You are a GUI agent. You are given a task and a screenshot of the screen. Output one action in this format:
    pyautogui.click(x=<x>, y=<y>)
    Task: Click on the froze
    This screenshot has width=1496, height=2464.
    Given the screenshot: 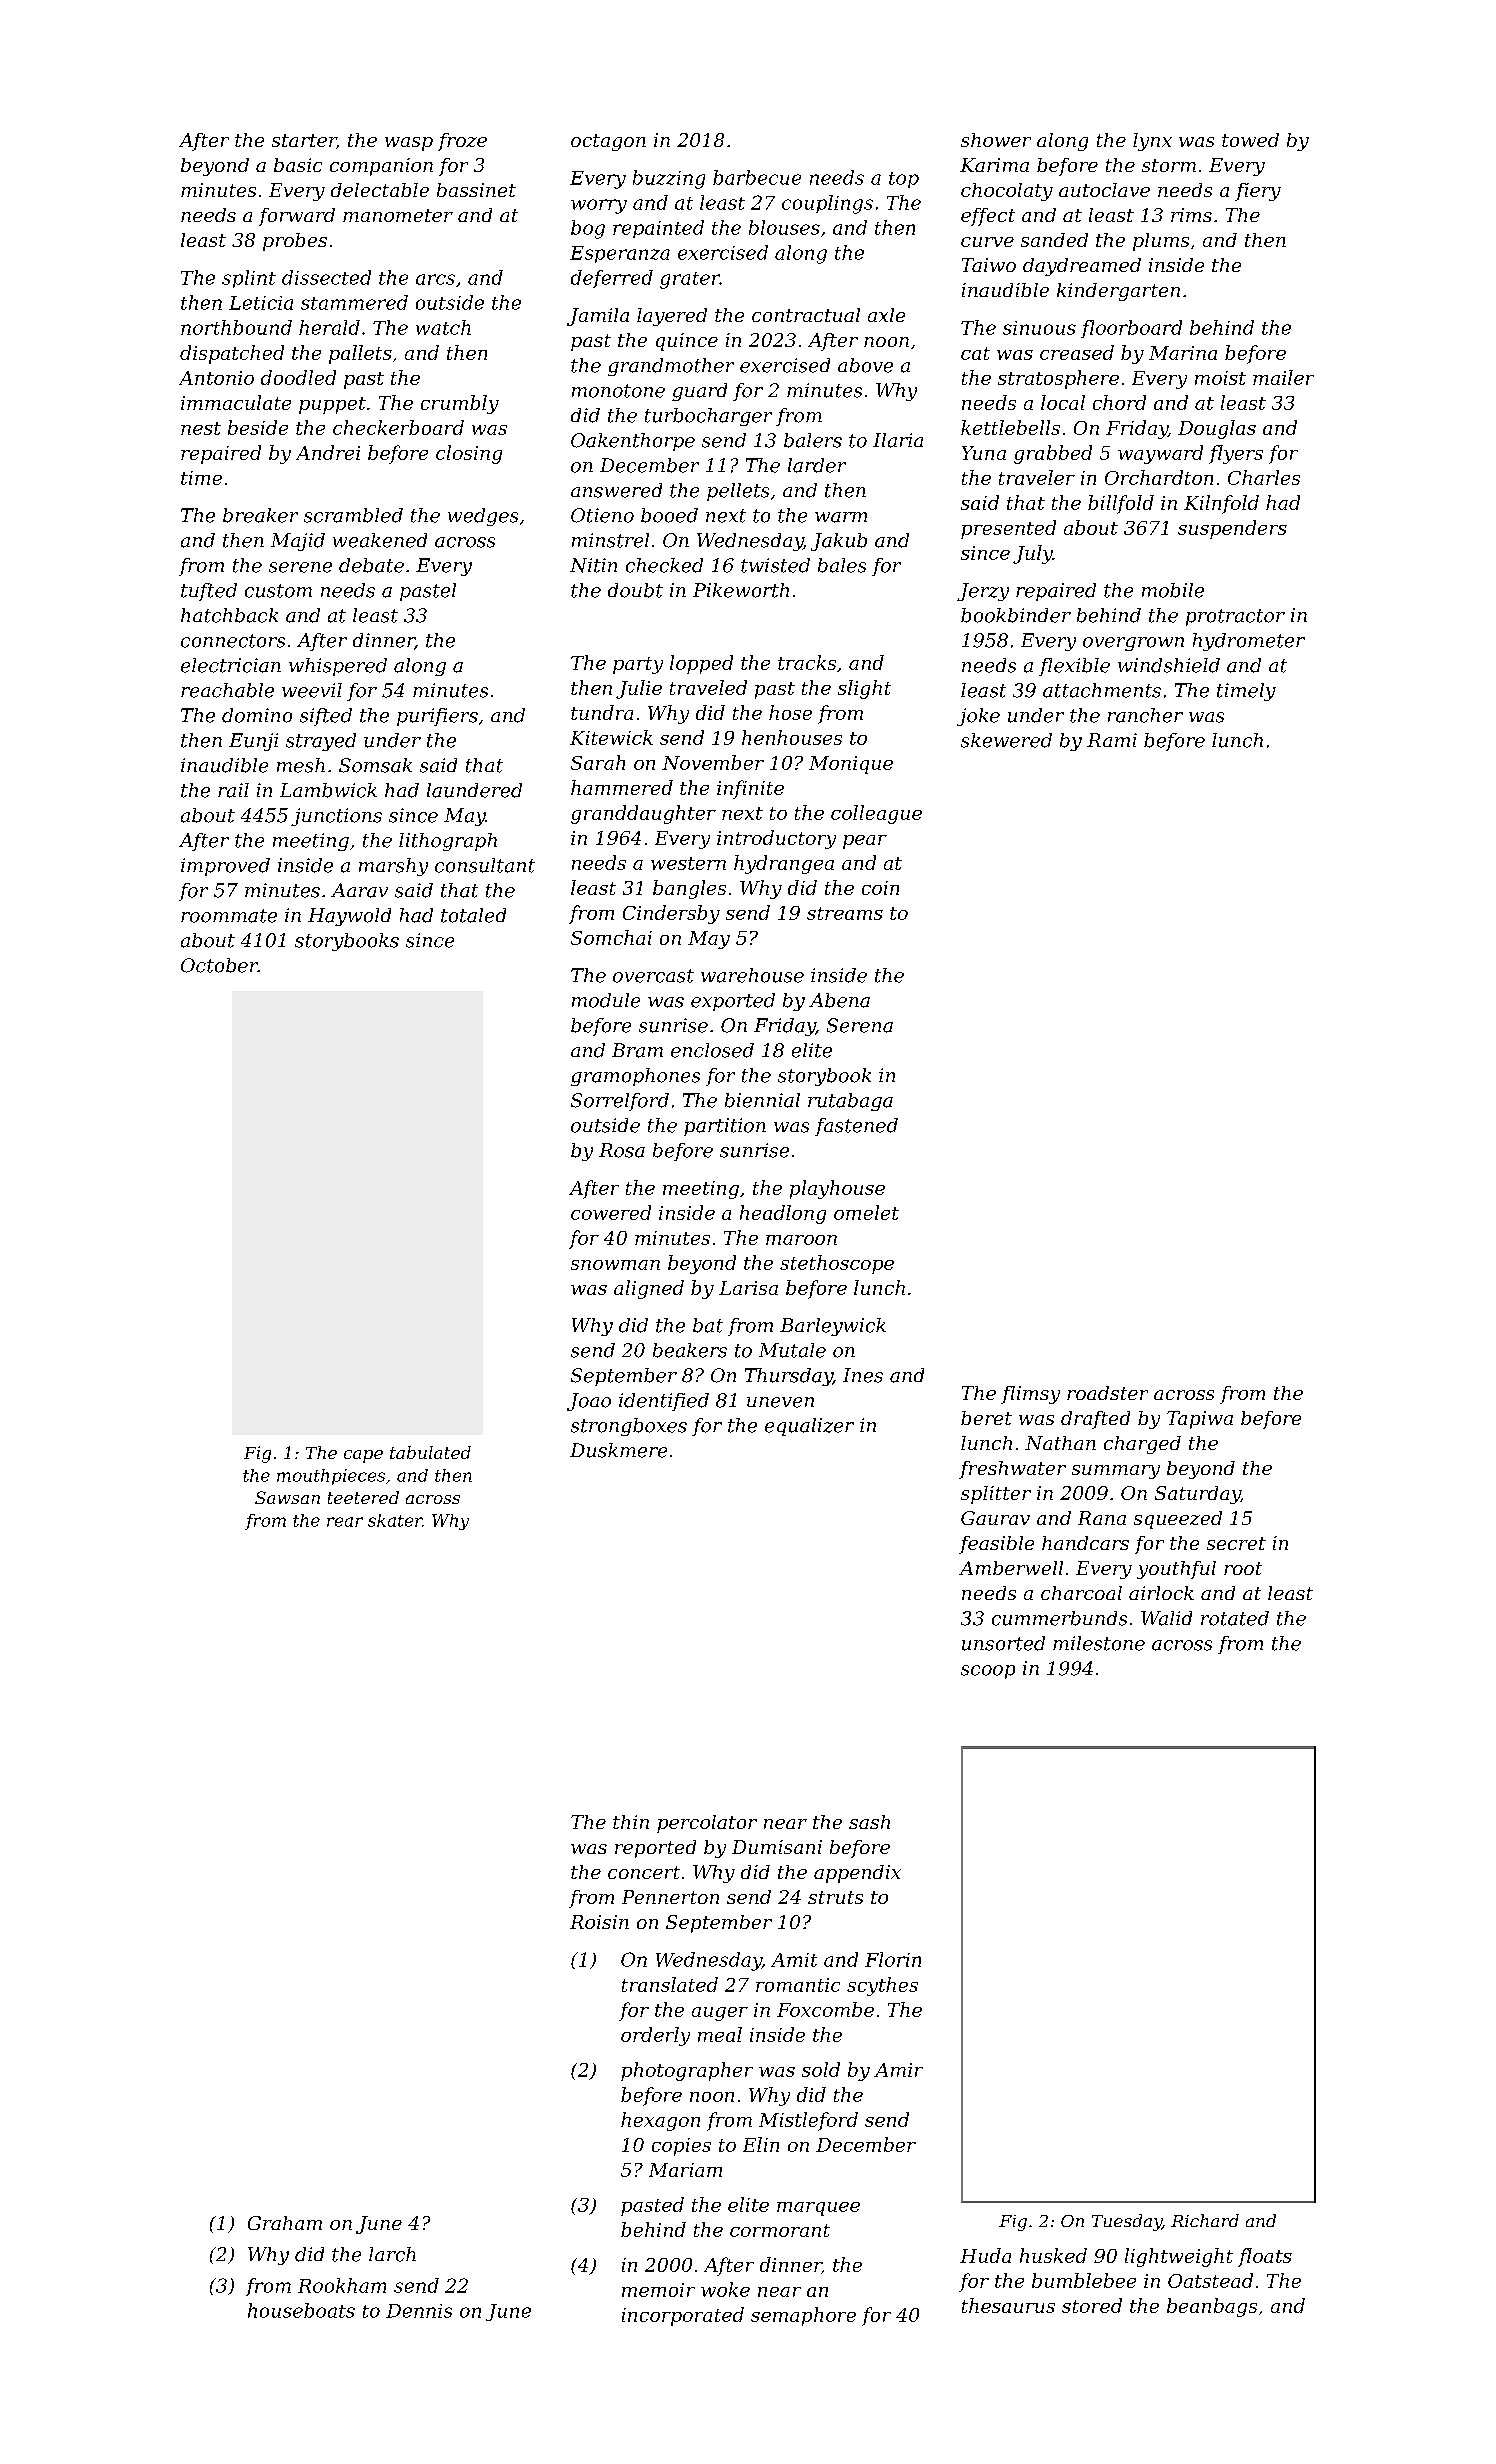 What is the action you would take?
    pyautogui.click(x=462, y=142)
